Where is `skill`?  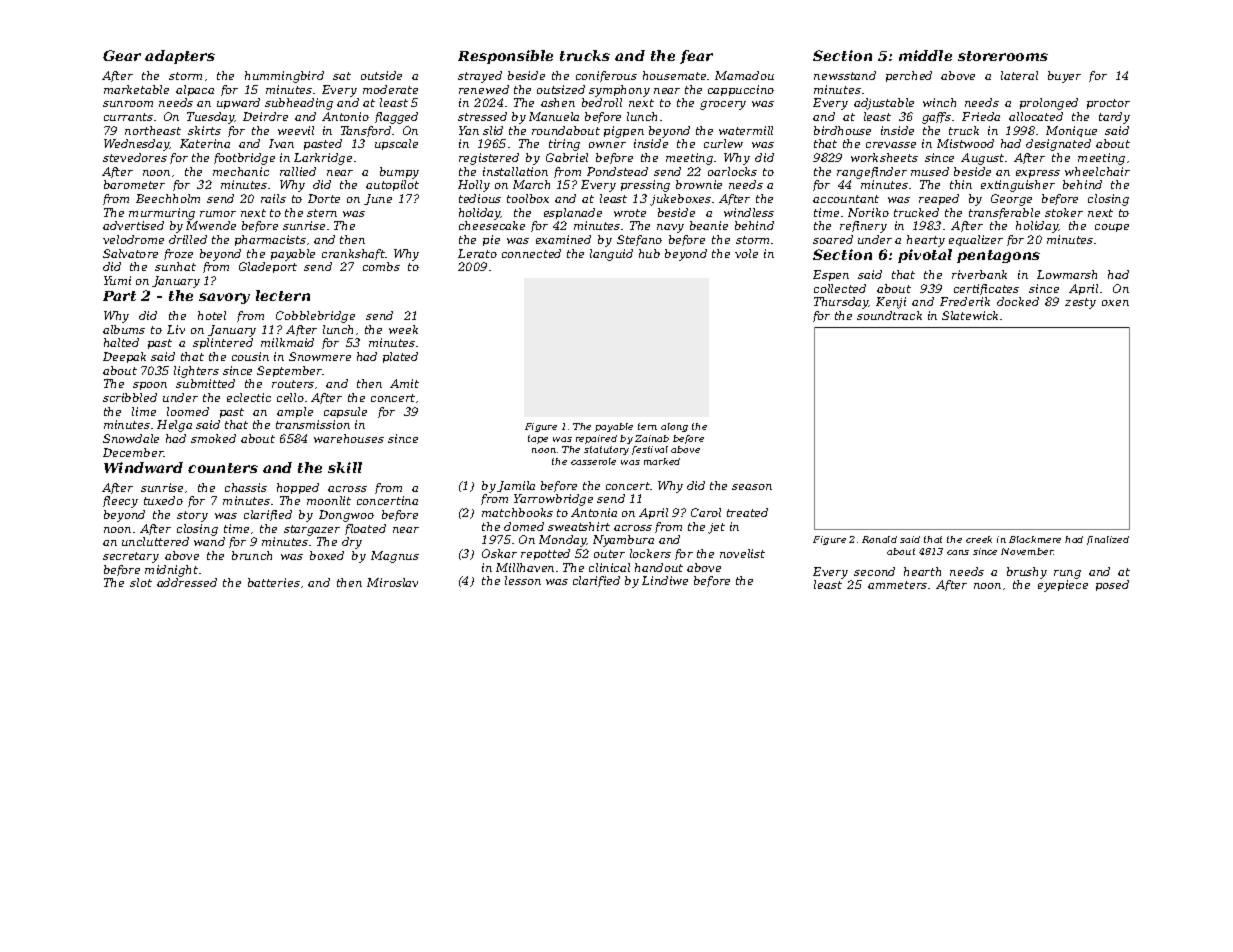 skill is located at coordinates (345, 467).
